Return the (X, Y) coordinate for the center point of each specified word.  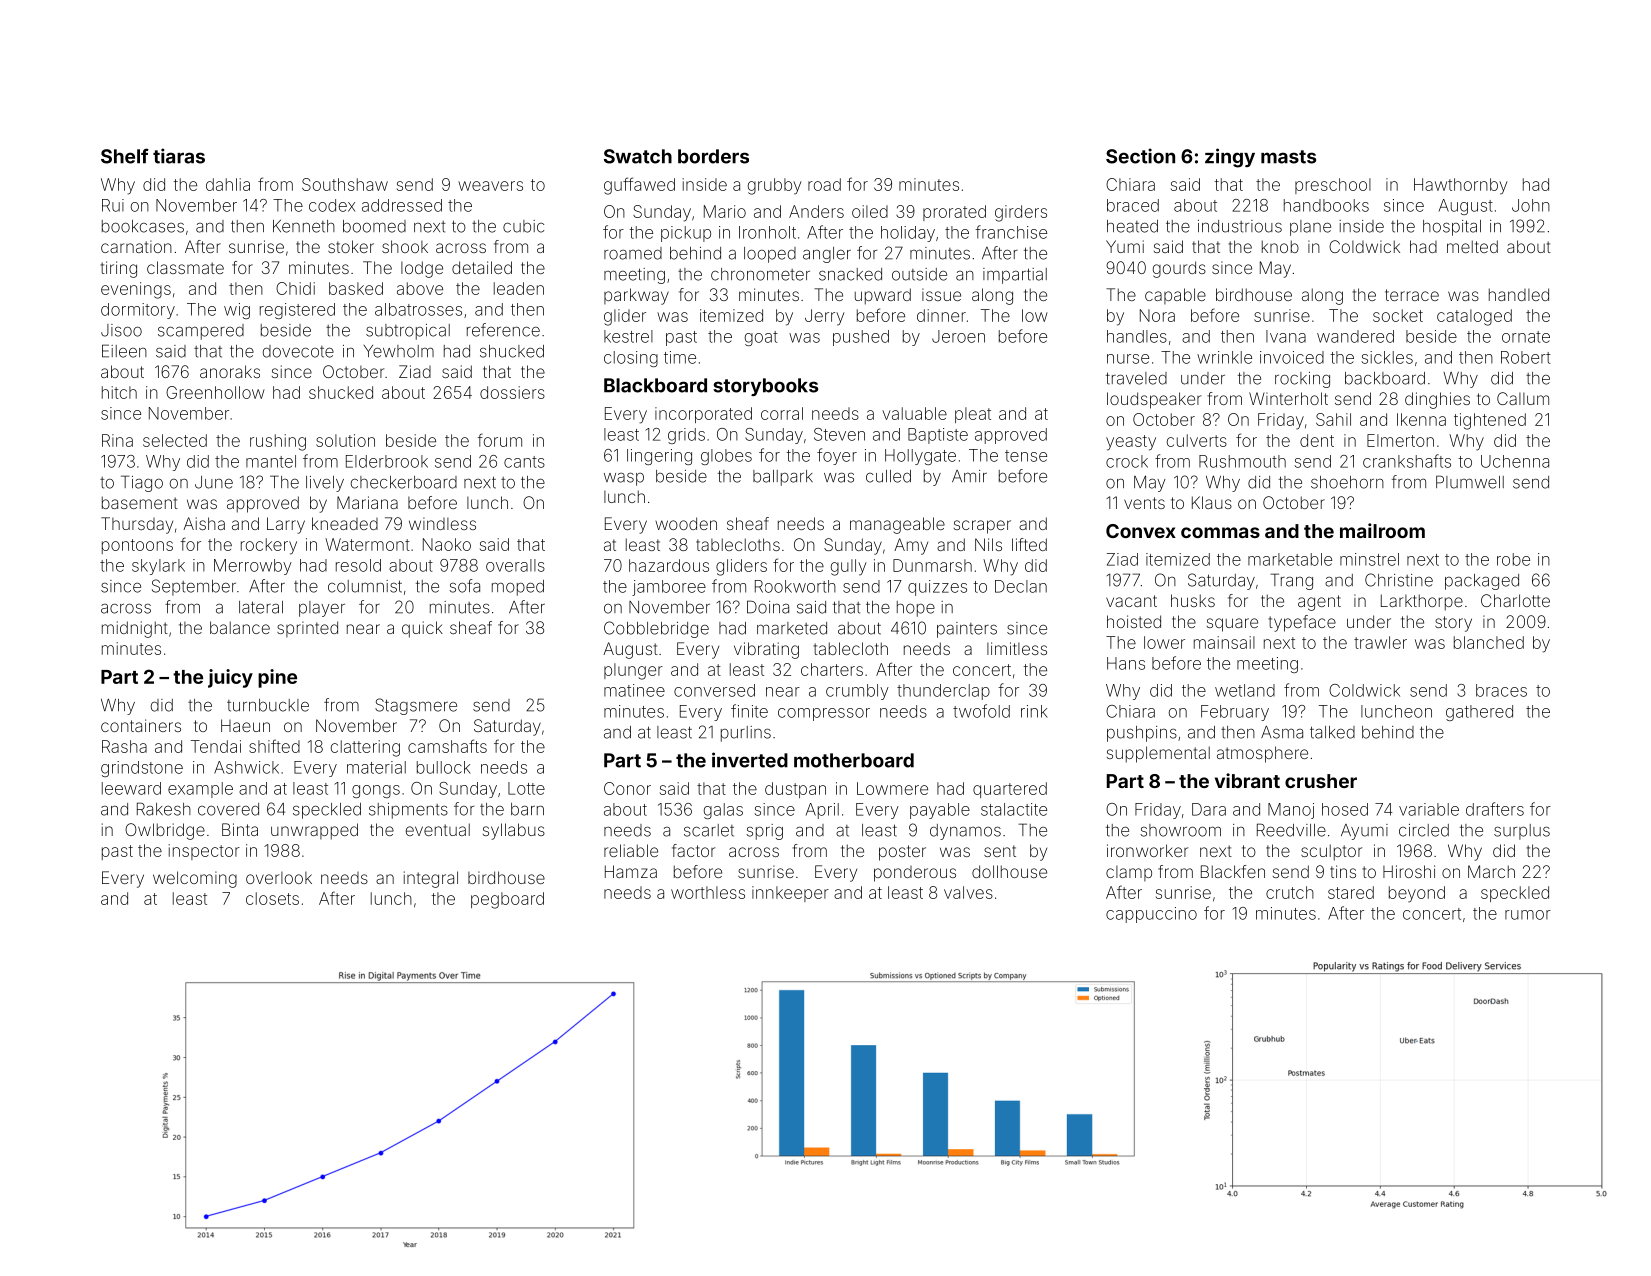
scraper (982, 527)
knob (1280, 246)
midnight (135, 629)
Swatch (638, 156)
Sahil (1333, 419)
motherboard (854, 760)
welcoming (195, 879)
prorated (954, 213)
